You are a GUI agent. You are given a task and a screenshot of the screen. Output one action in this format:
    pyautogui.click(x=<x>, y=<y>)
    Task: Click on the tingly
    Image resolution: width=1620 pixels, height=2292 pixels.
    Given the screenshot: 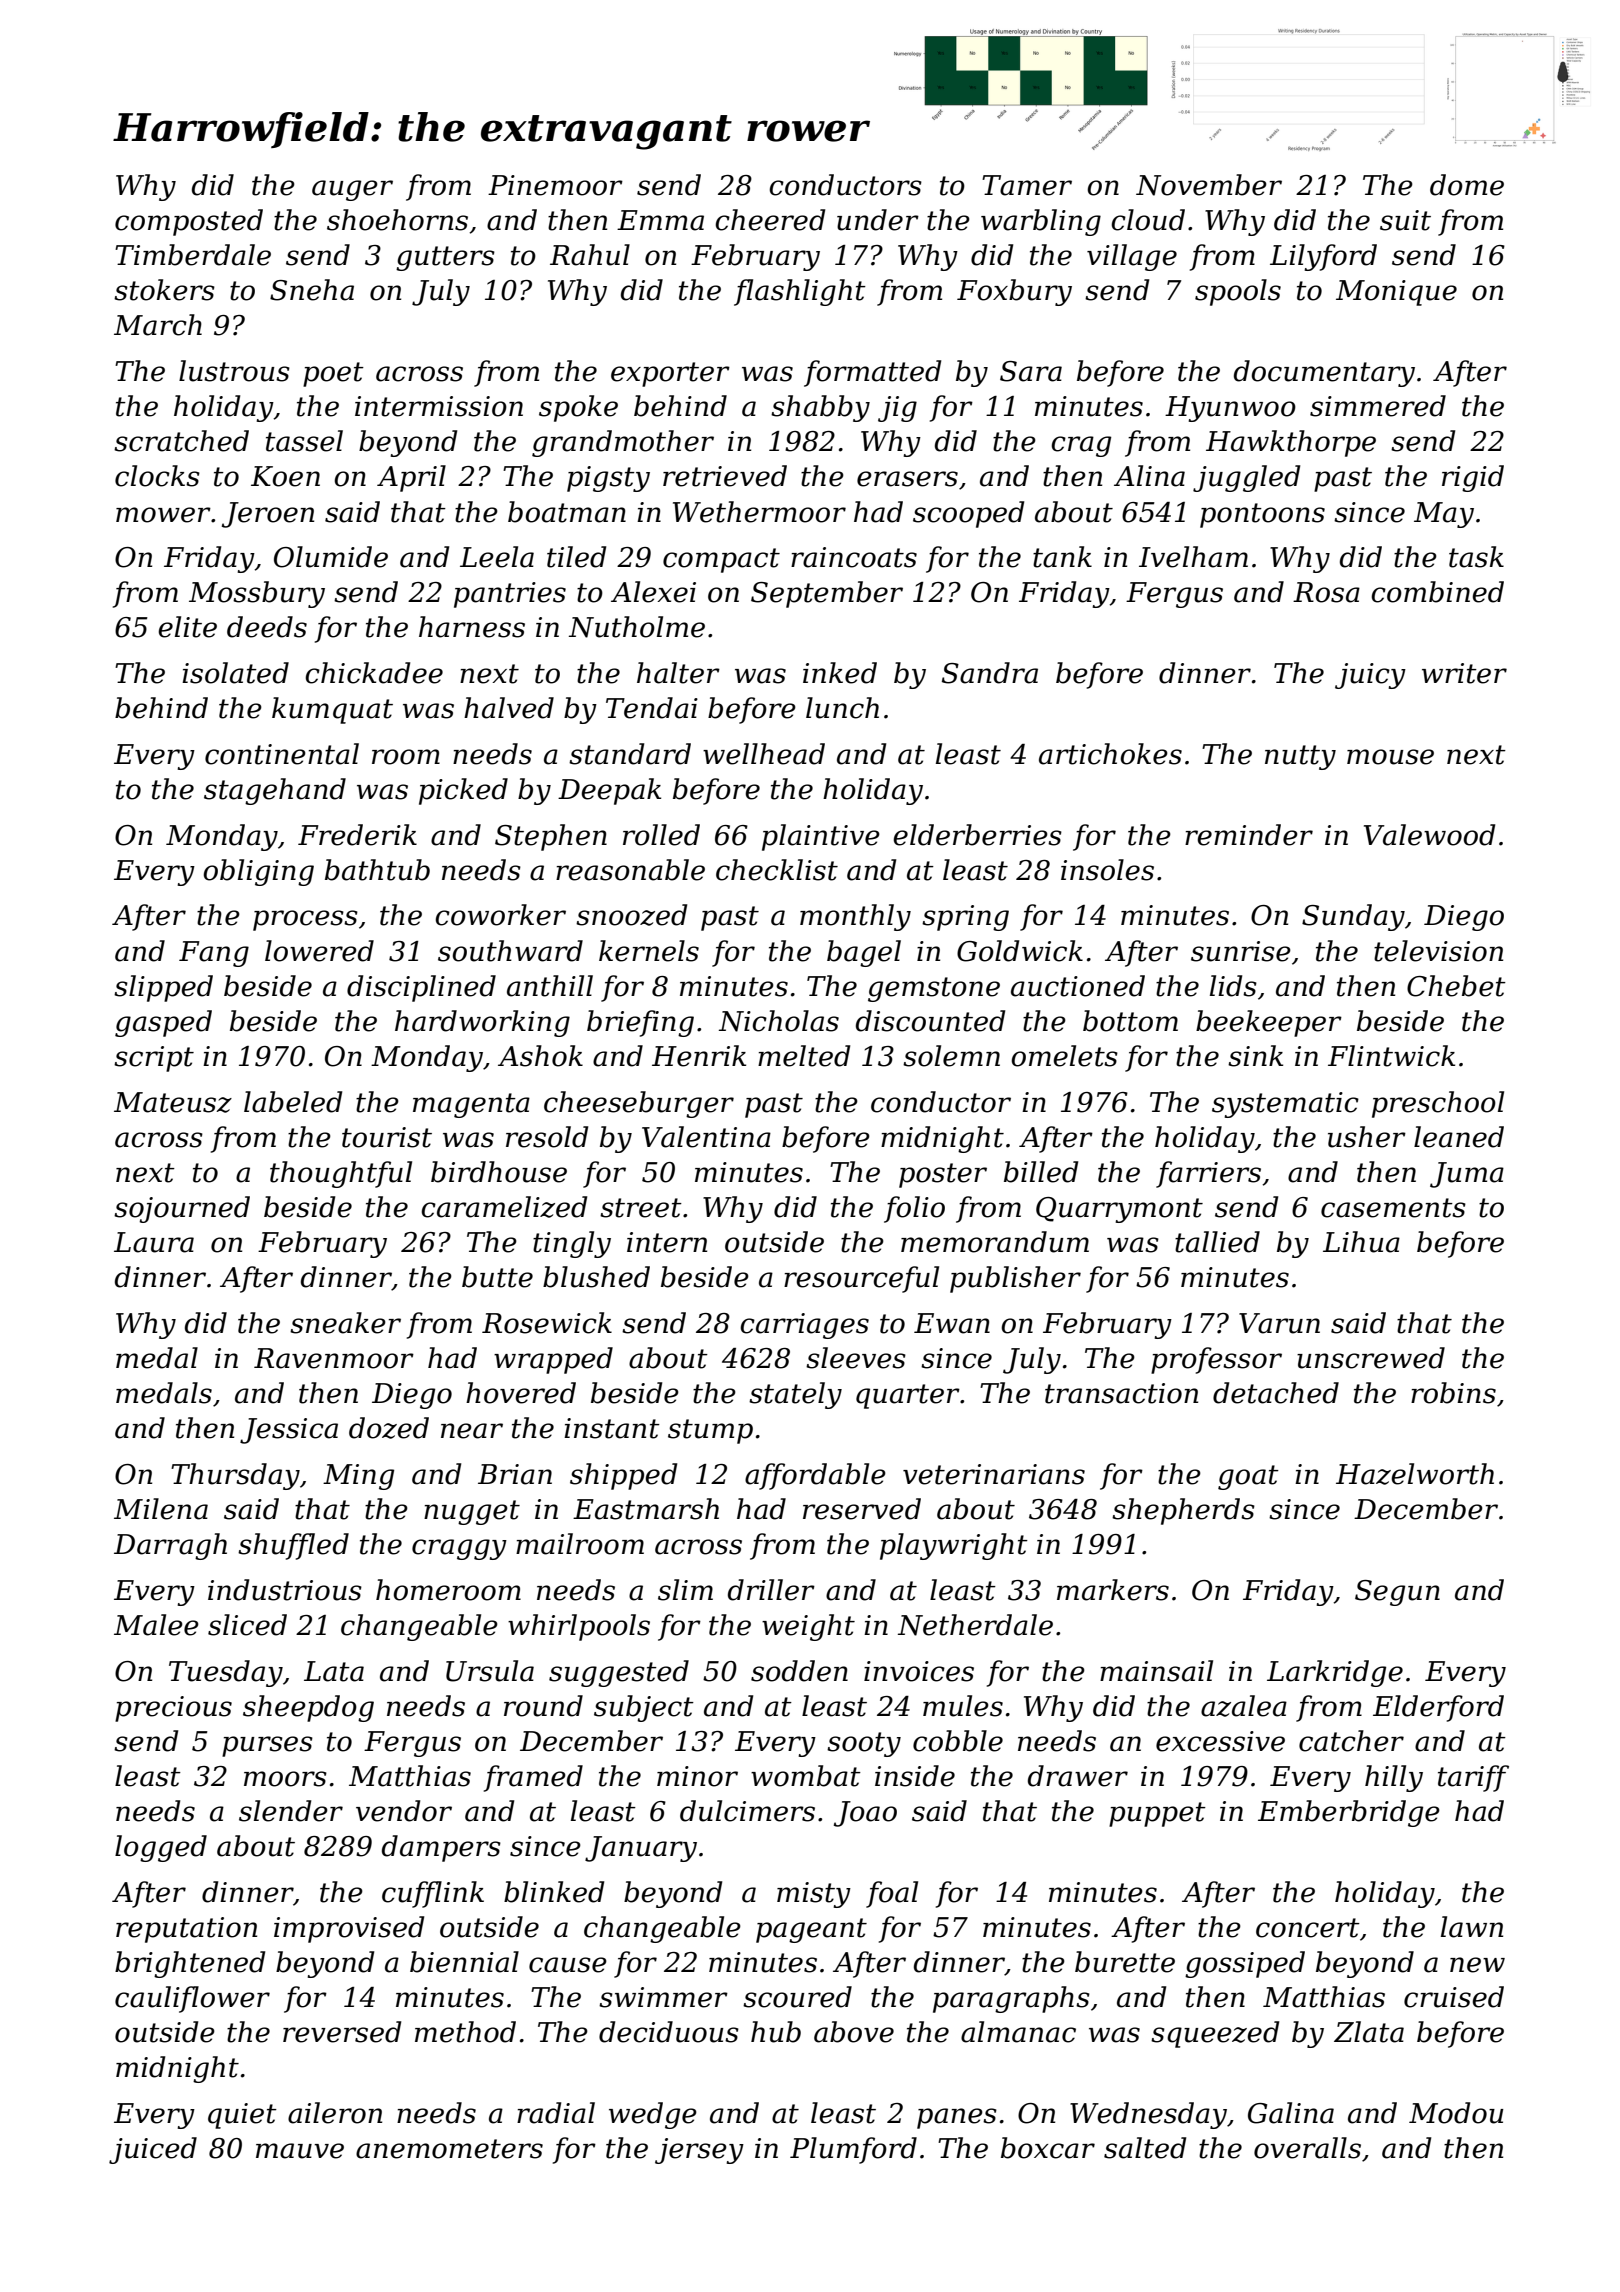 What is the action you would take?
    pyautogui.click(x=572, y=1244)
